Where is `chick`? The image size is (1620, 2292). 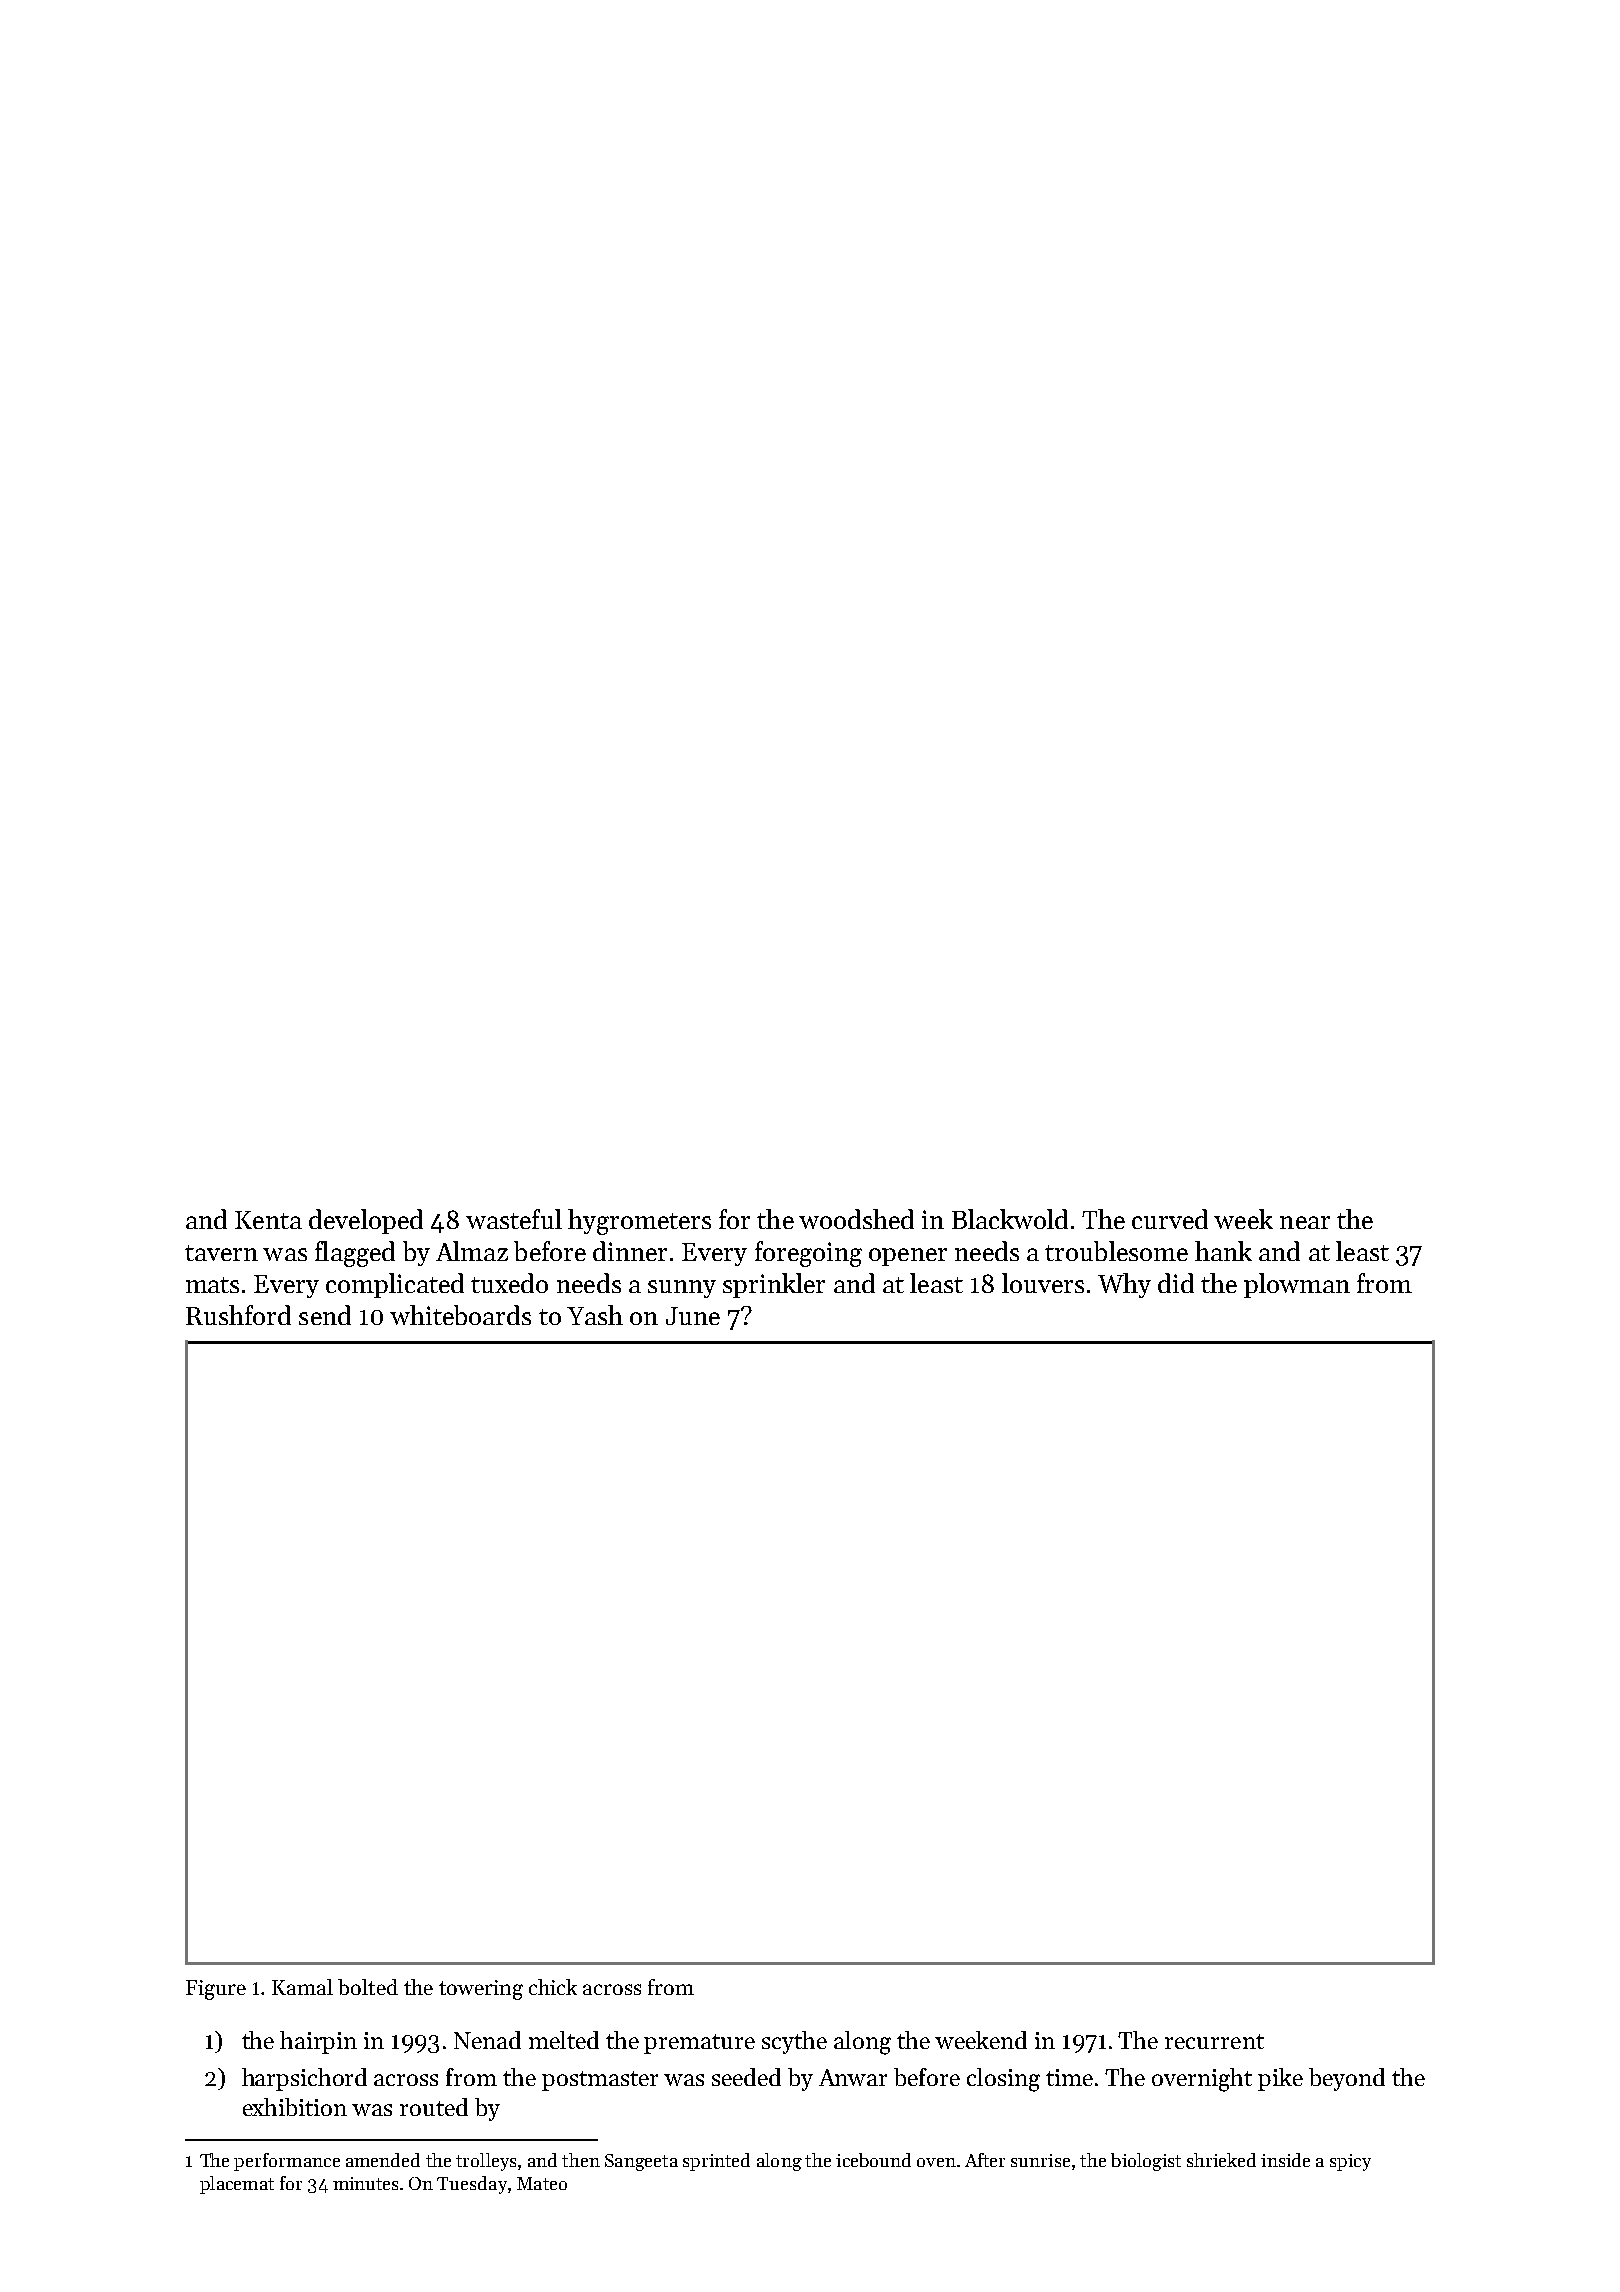 chick is located at coordinates (553, 1987).
